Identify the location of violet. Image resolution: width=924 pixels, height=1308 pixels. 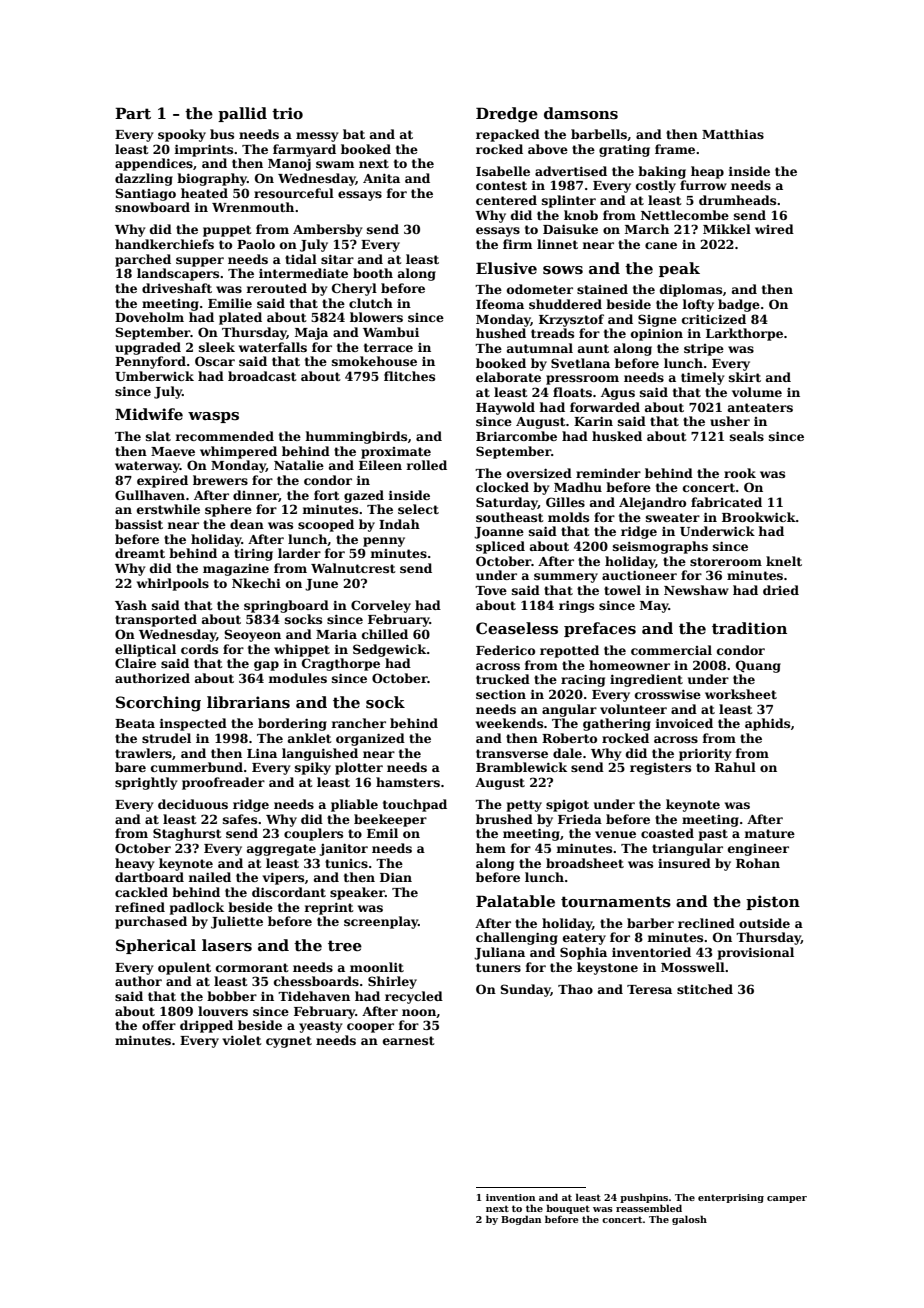
(242, 1040).
